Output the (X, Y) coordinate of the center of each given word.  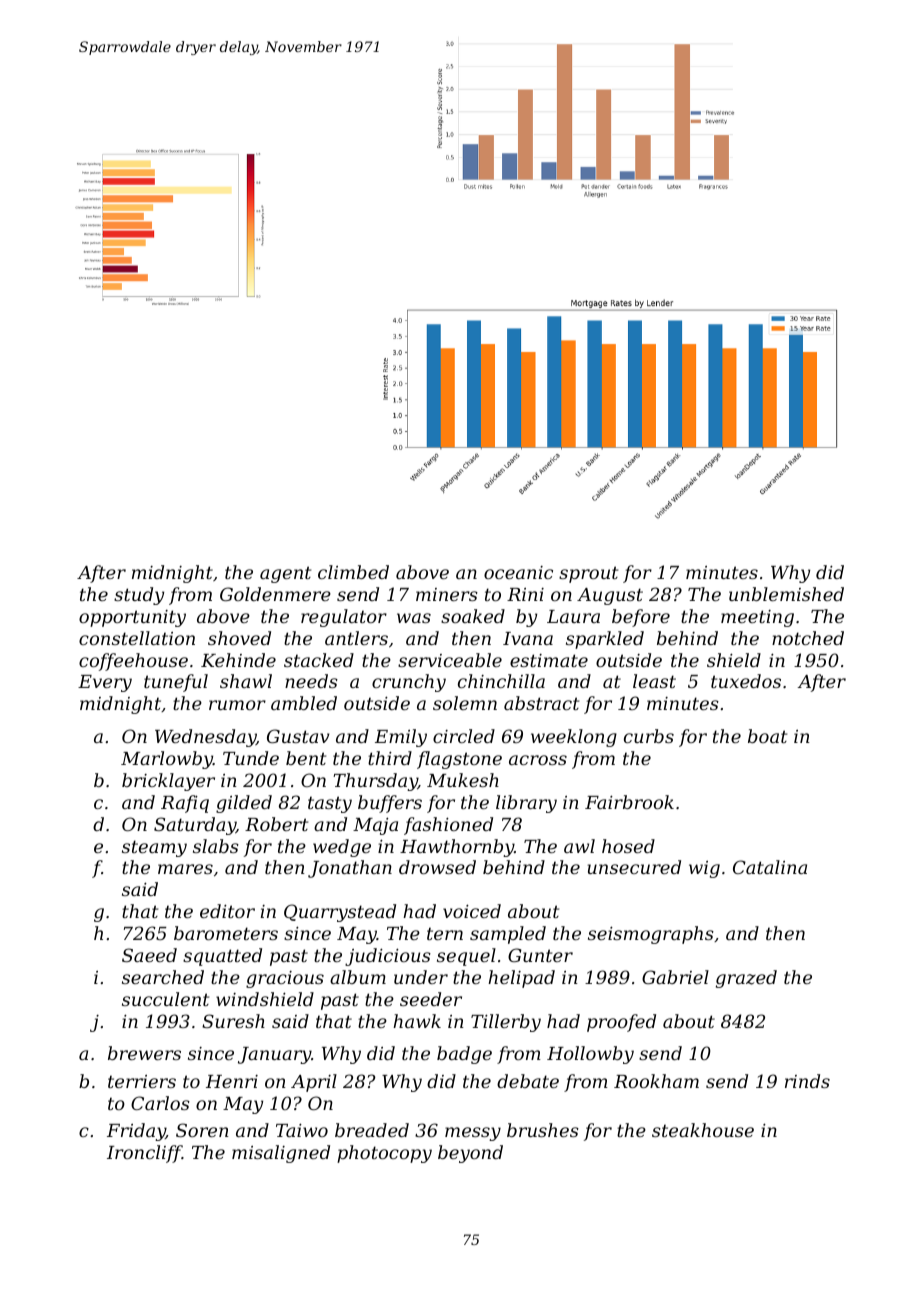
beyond (470, 1154)
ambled (304, 703)
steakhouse (703, 1130)
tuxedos (746, 681)
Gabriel (675, 977)
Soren (202, 1130)
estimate (549, 660)
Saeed (149, 955)
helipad (521, 979)
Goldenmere (275, 594)
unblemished (786, 594)
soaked (473, 616)
